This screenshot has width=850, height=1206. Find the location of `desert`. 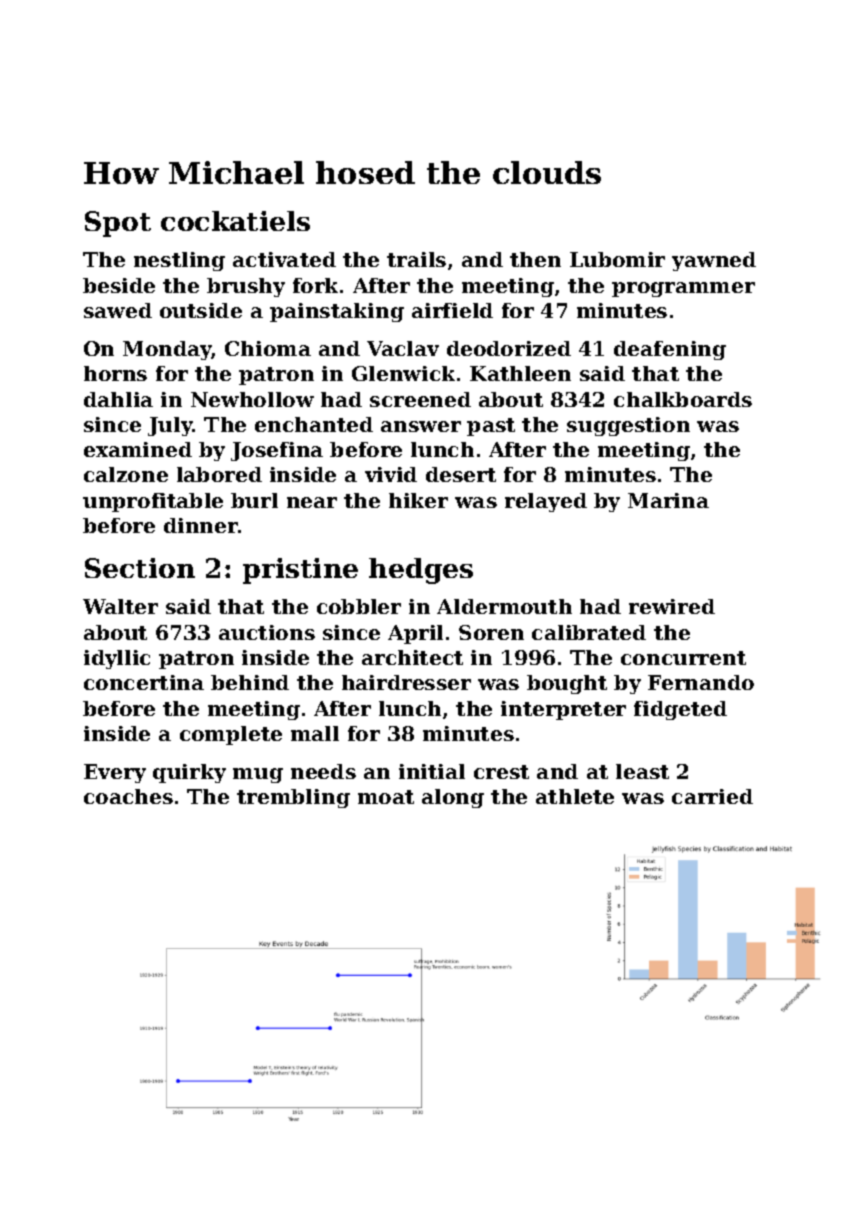

desert is located at coordinates (461, 474).
